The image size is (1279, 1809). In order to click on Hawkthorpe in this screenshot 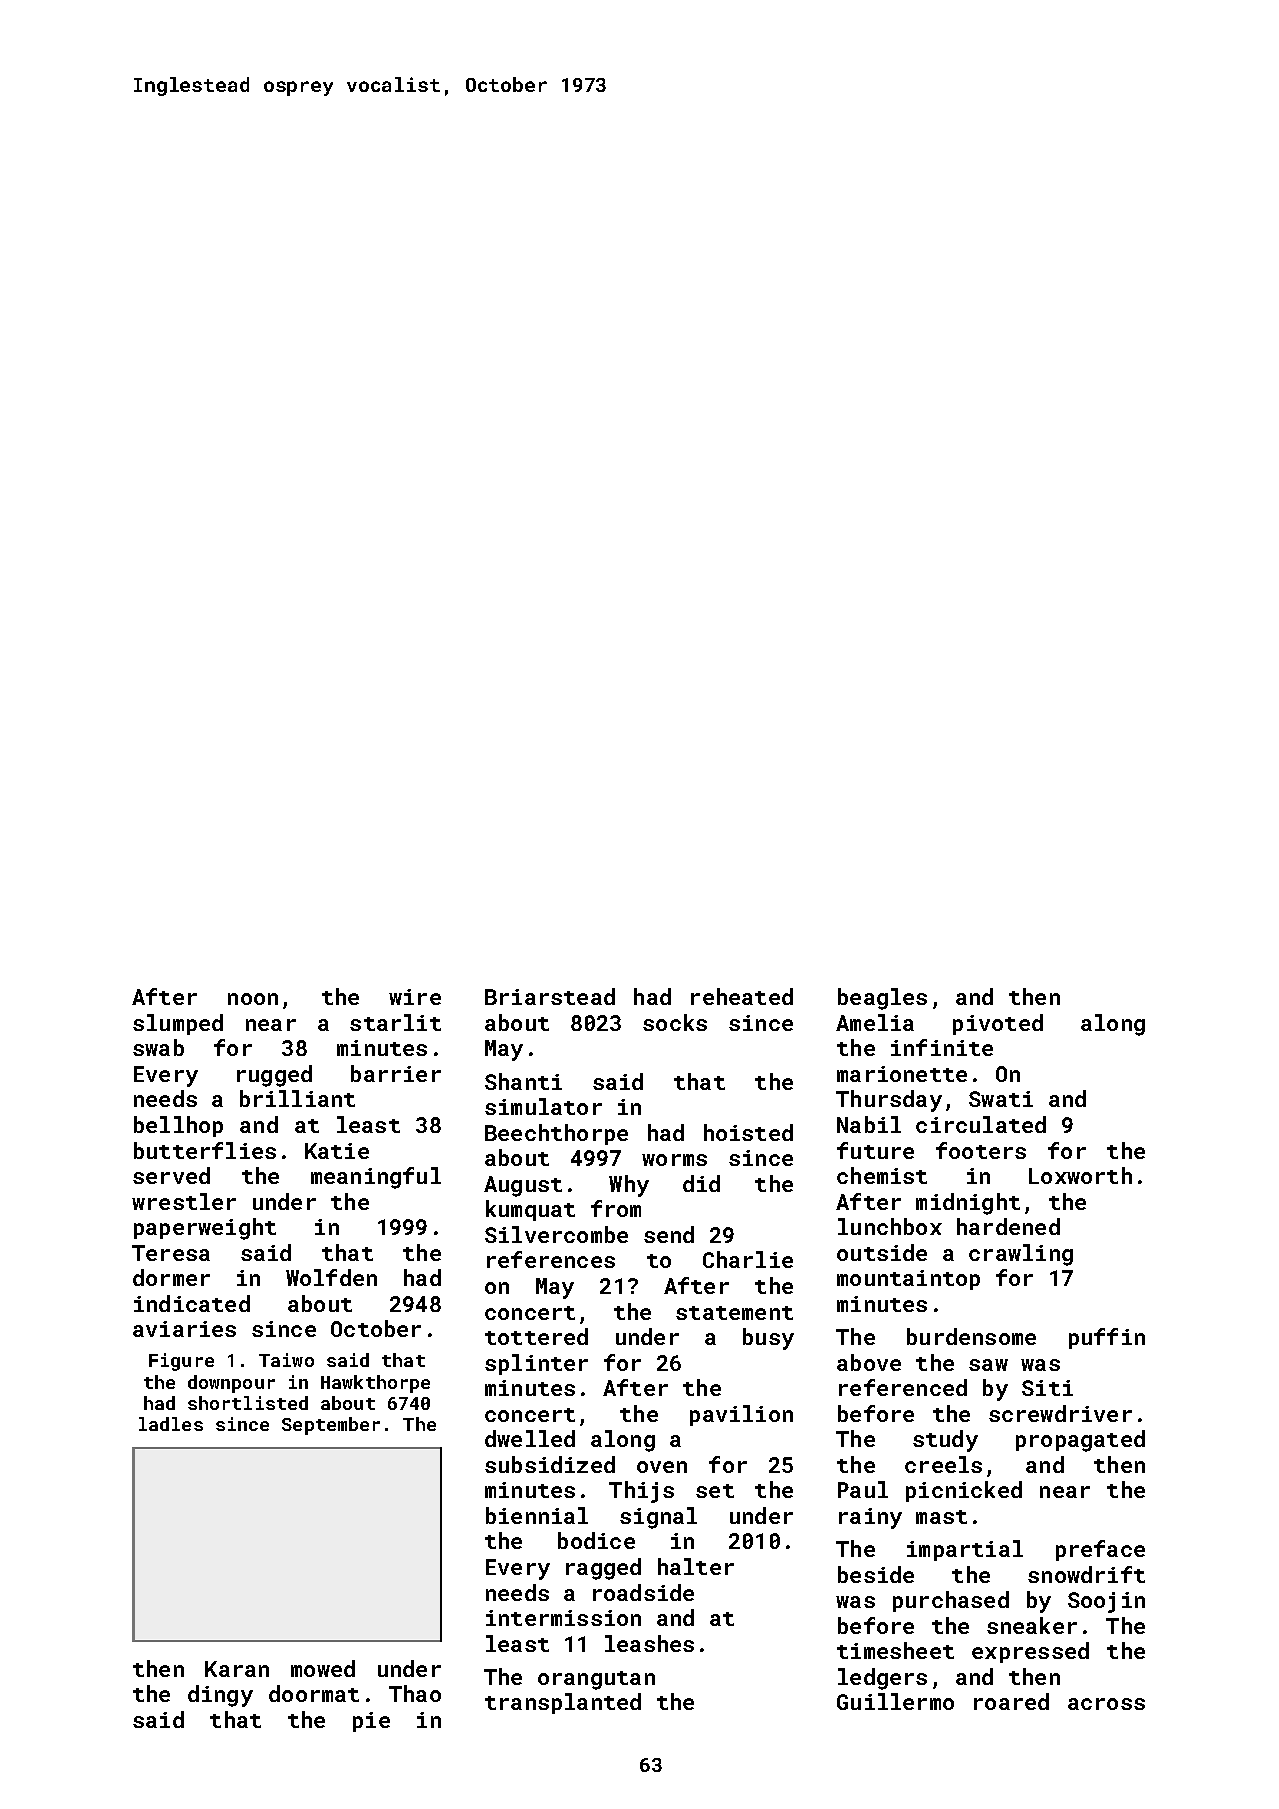, I will do `click(375, 1384)`.
